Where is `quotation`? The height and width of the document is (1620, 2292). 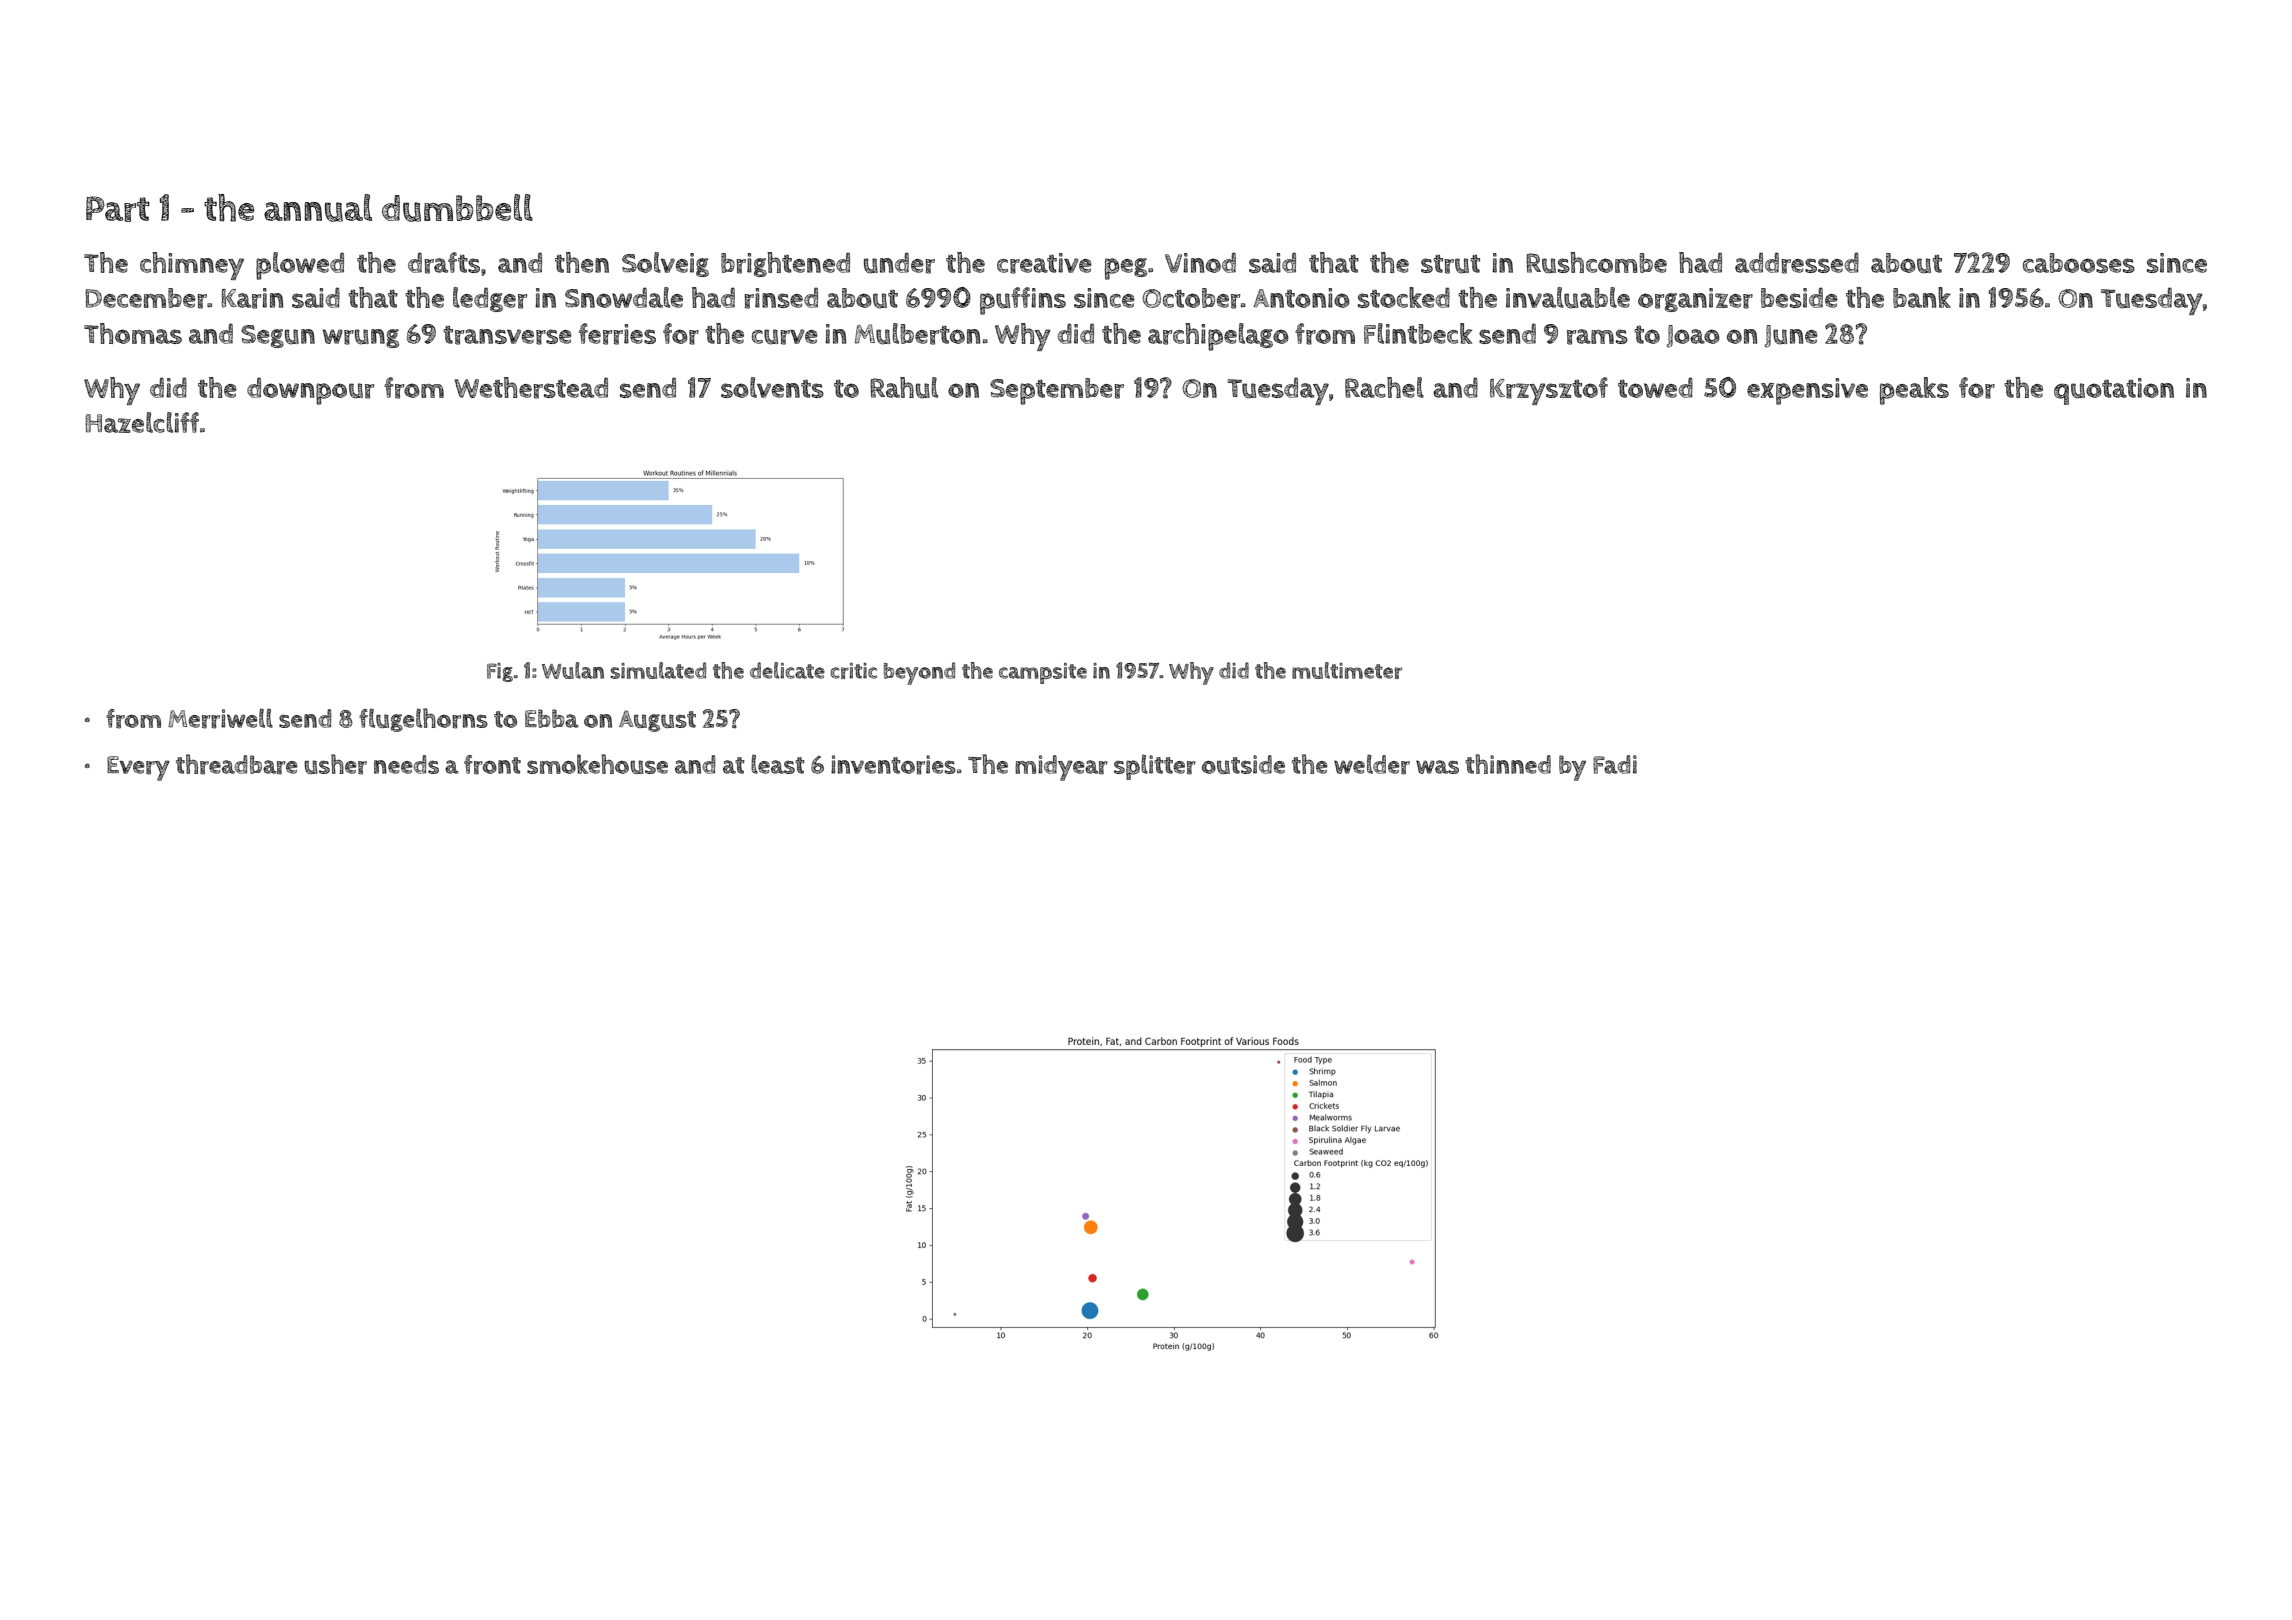 quotation is located at coordinates (2114, 391).
